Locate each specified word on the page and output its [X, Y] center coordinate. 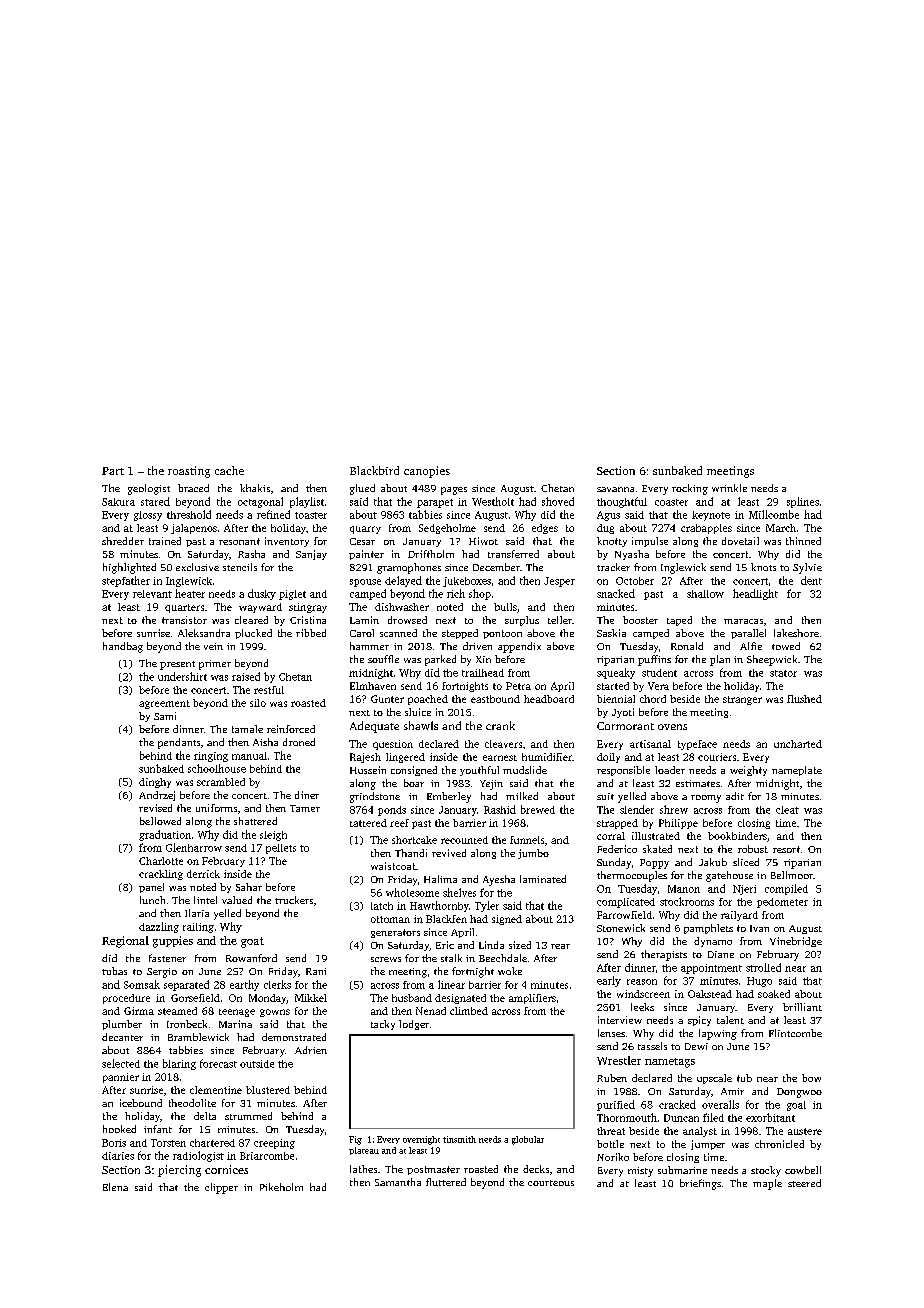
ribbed [311, 633]
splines [803, 502]
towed [786, 646]
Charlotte [161, 861]
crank [500, 725]
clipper [221, 1188]
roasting [189, 472]
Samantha [398, 1182]
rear [560, 946]
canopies [427, 472]
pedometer [782, 903]
